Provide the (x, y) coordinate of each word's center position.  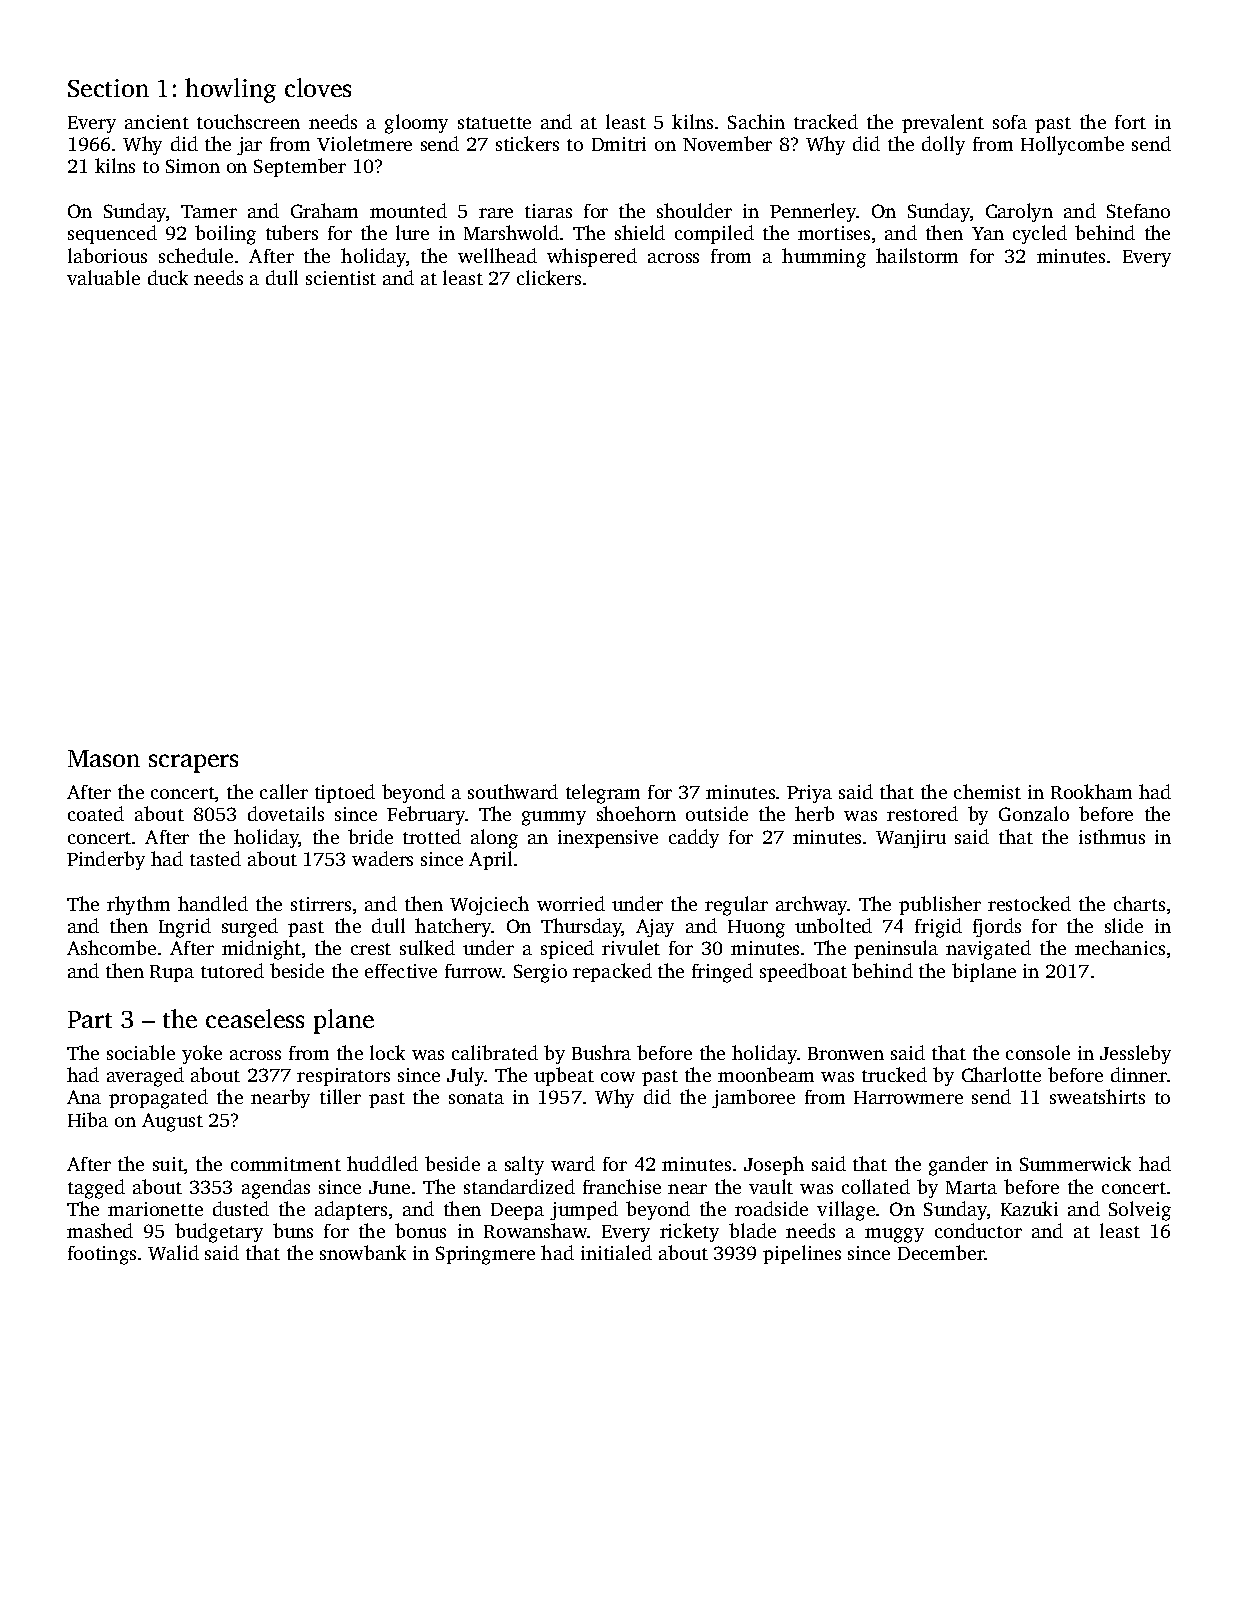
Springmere (485, 1255)
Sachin (756, 121)
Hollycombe (1072, 145)
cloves (318, 87)
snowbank (363, 1252)
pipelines (802, 1254)
